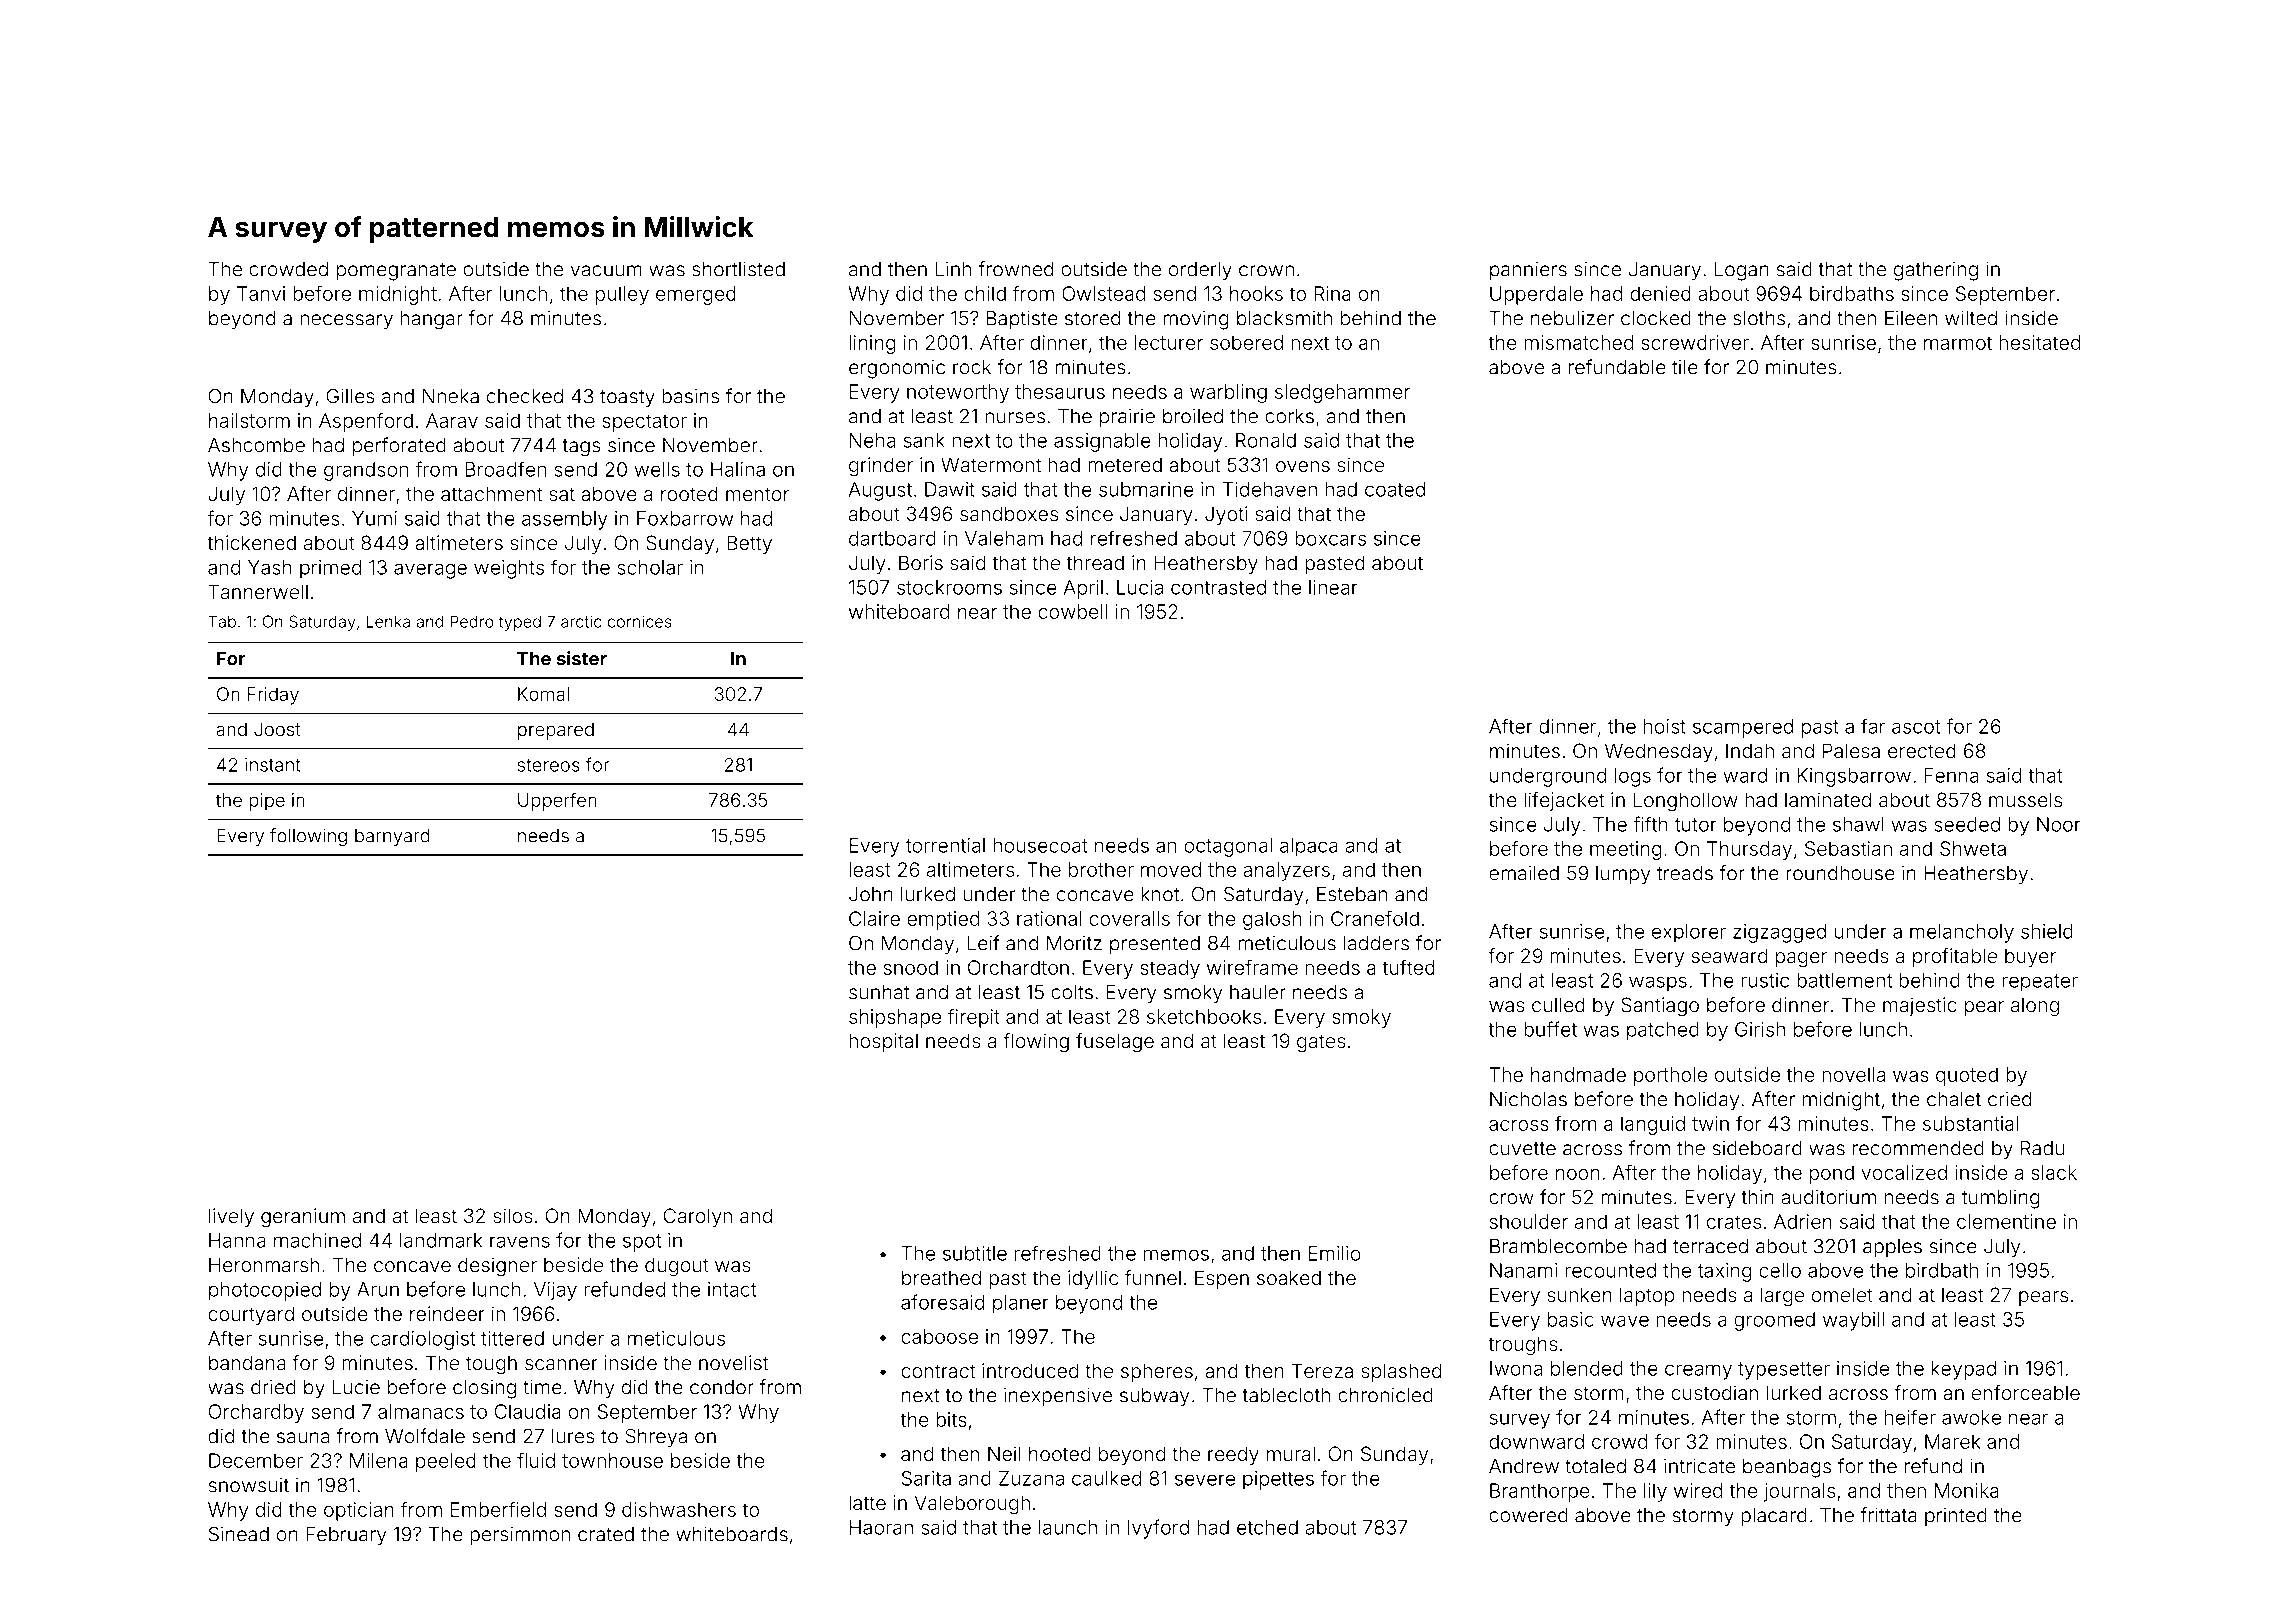  What do you see at coordinates (256, 1460) in the screenshot?
I see `December` at bounding box center [256, 1460].
